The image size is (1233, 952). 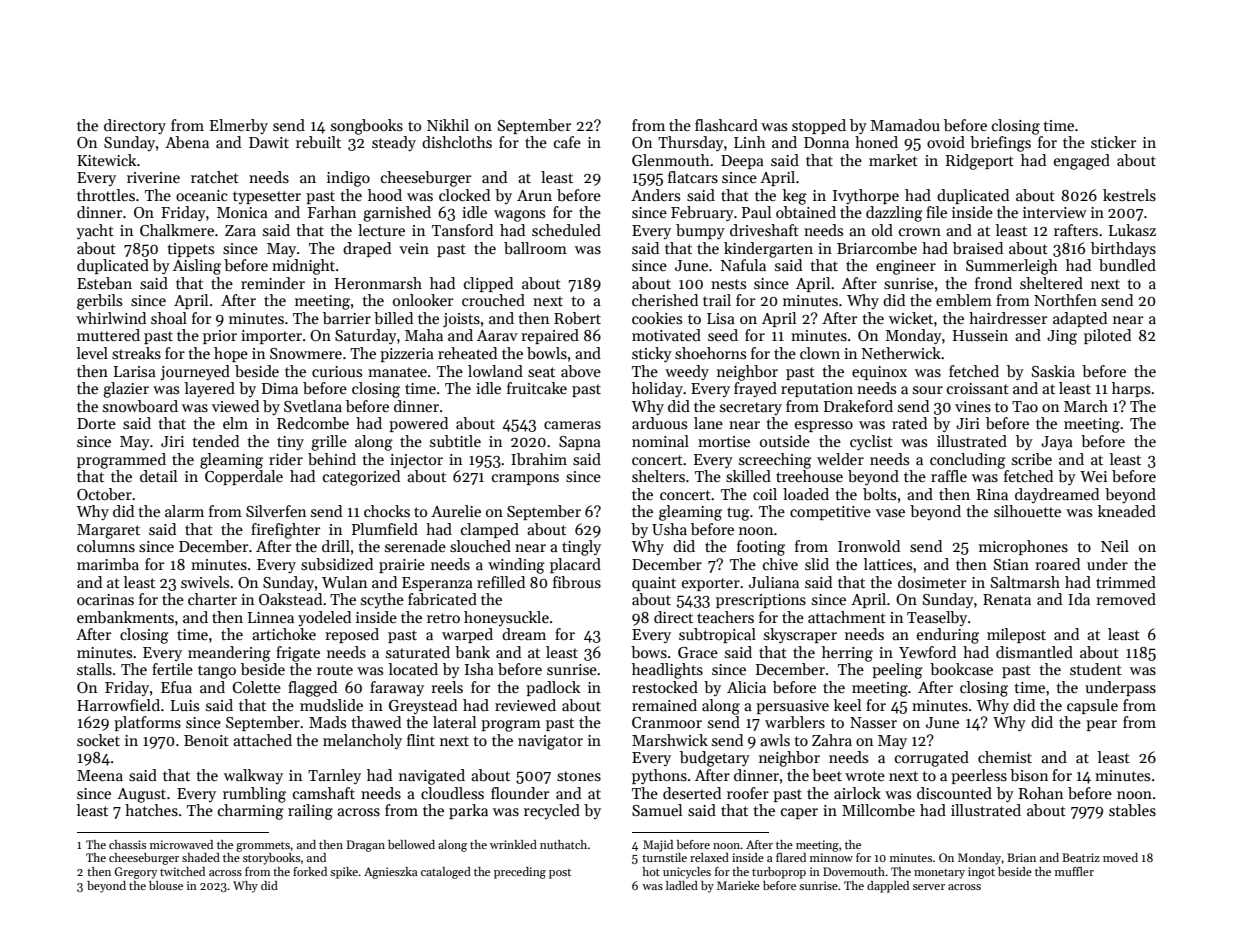 I want to click on dishcloths, so click(x=457, y=142).
